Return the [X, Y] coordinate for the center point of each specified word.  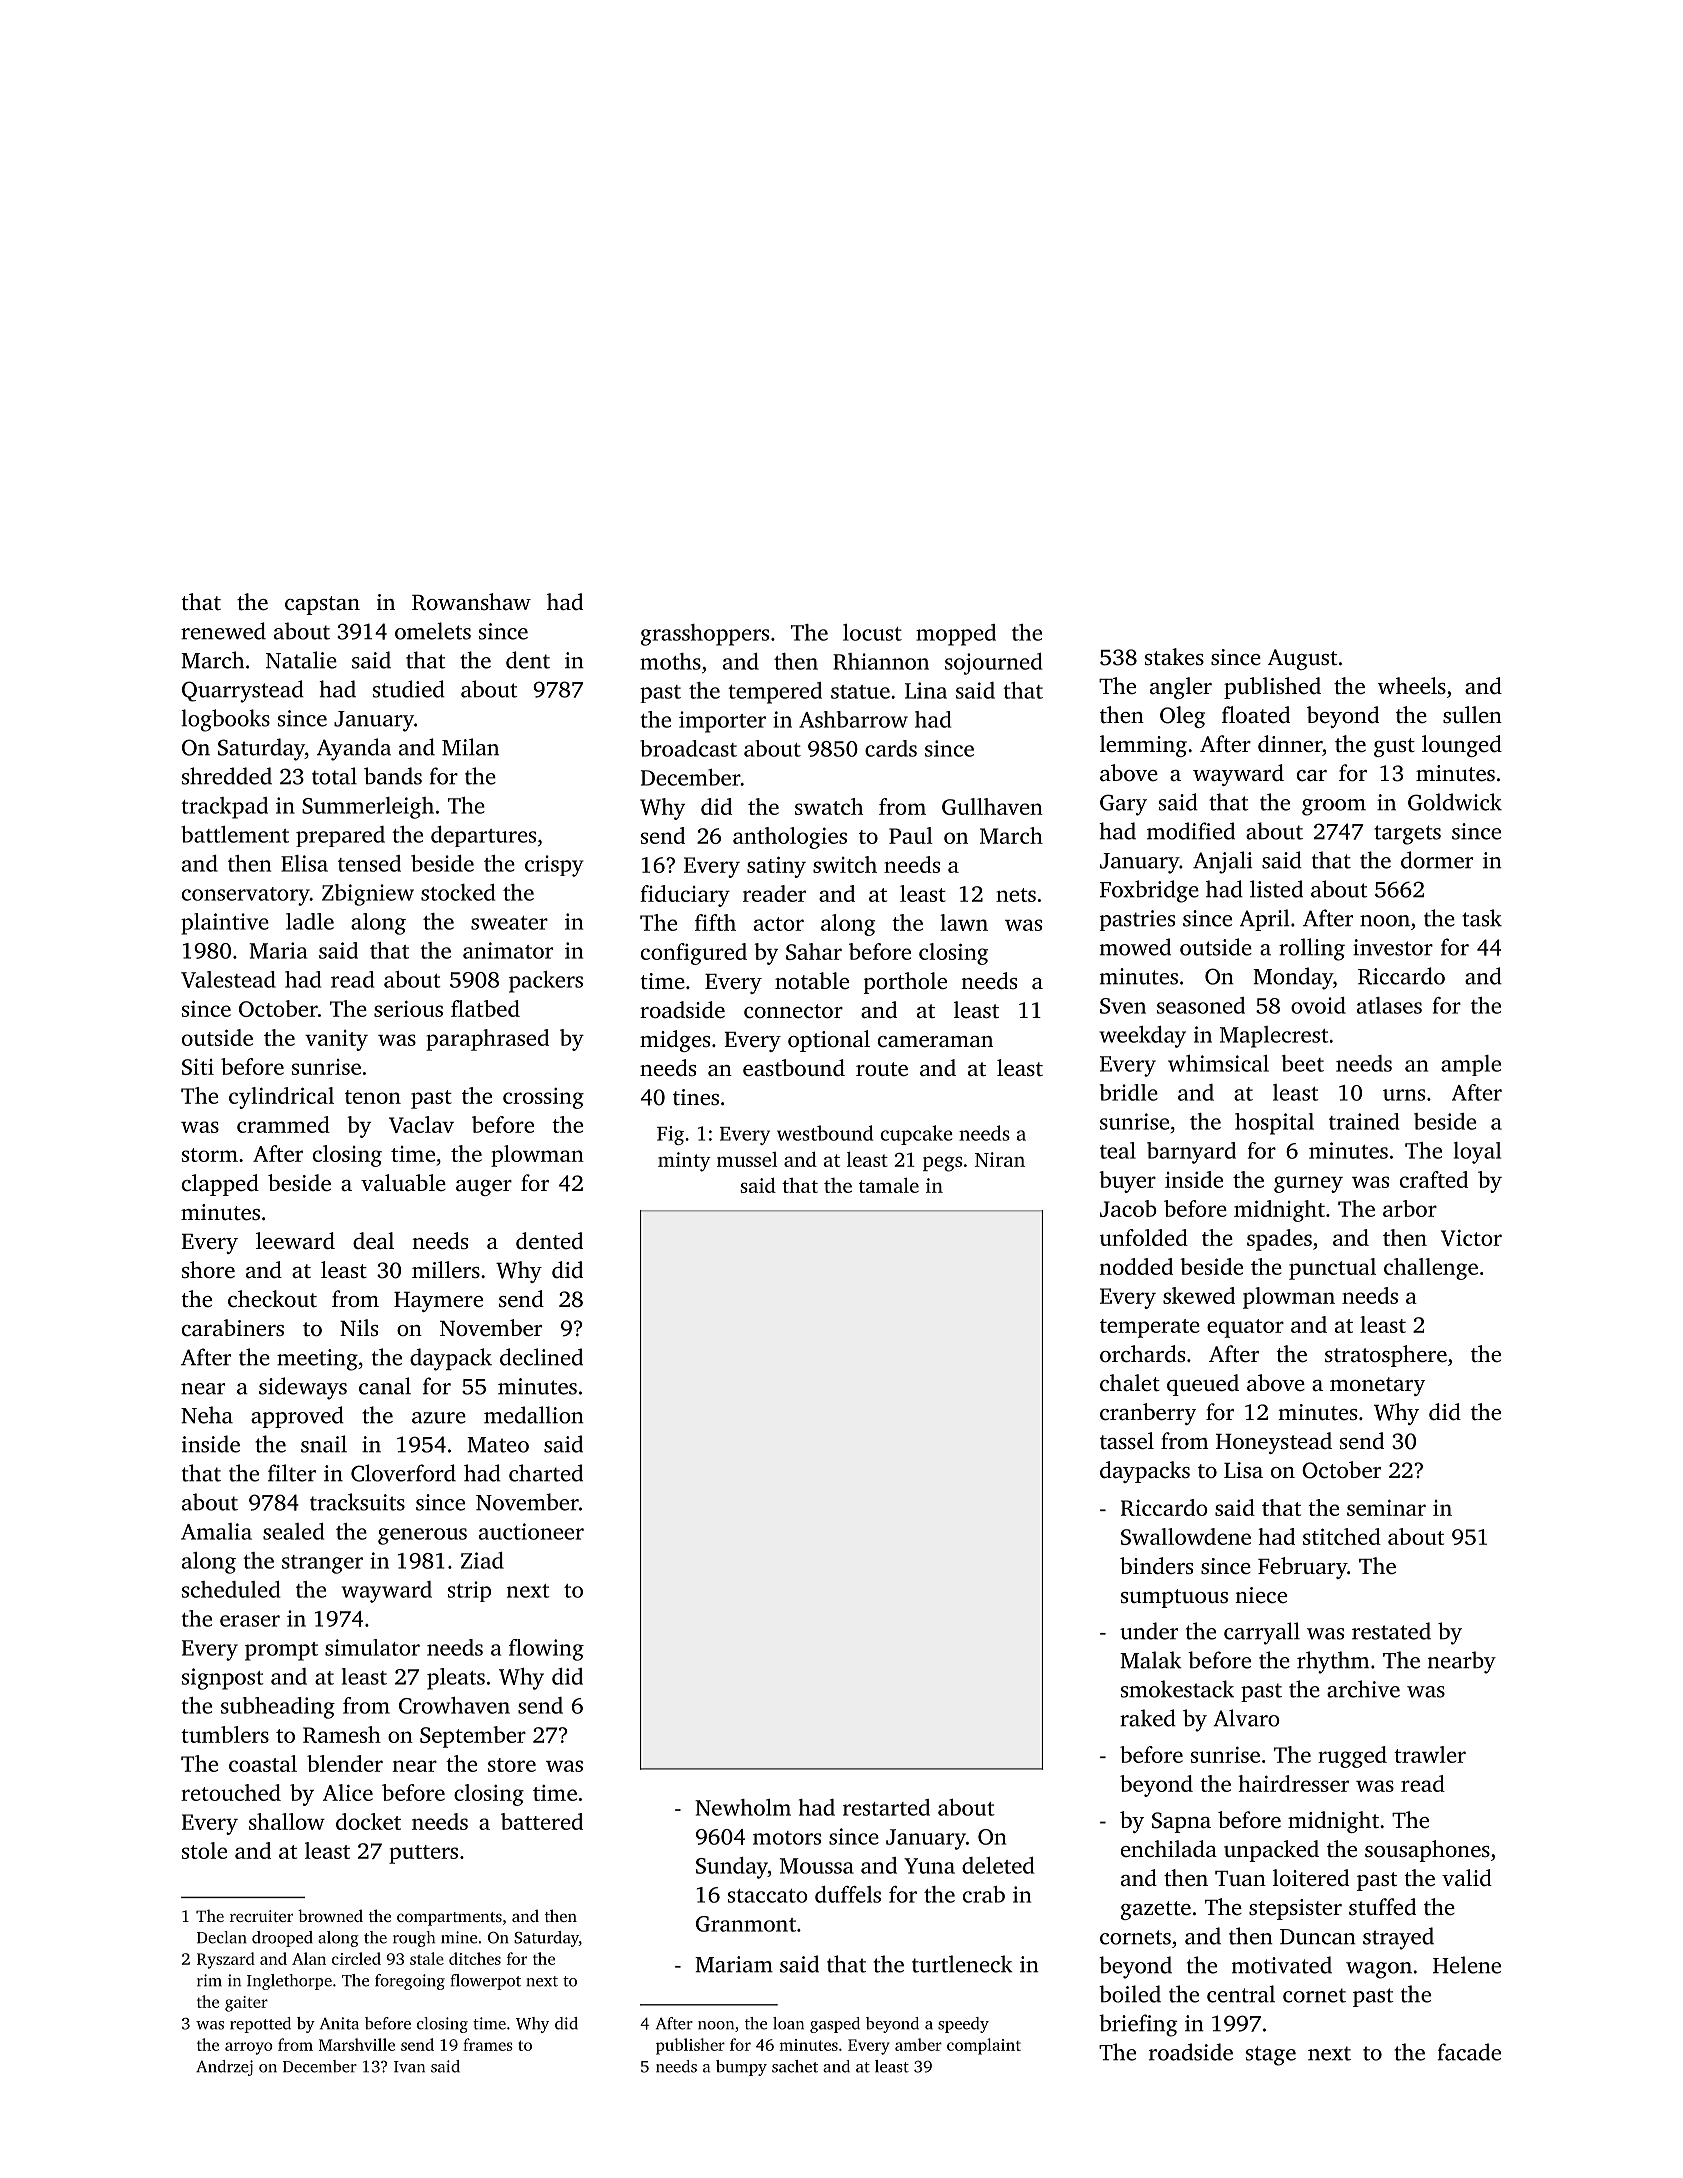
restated [1391, 1631]
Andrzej [224, 2068]
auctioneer [531, 1531]
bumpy [741, 2068]
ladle [310, 921]
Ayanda [354, 749]
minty [684, 1162]
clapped [220, 1185]
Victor [1471, 1237]
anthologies [790, 838]
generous [422, 1536]
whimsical [1218, 1063]
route [882, 1069]
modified [1191, 831]
